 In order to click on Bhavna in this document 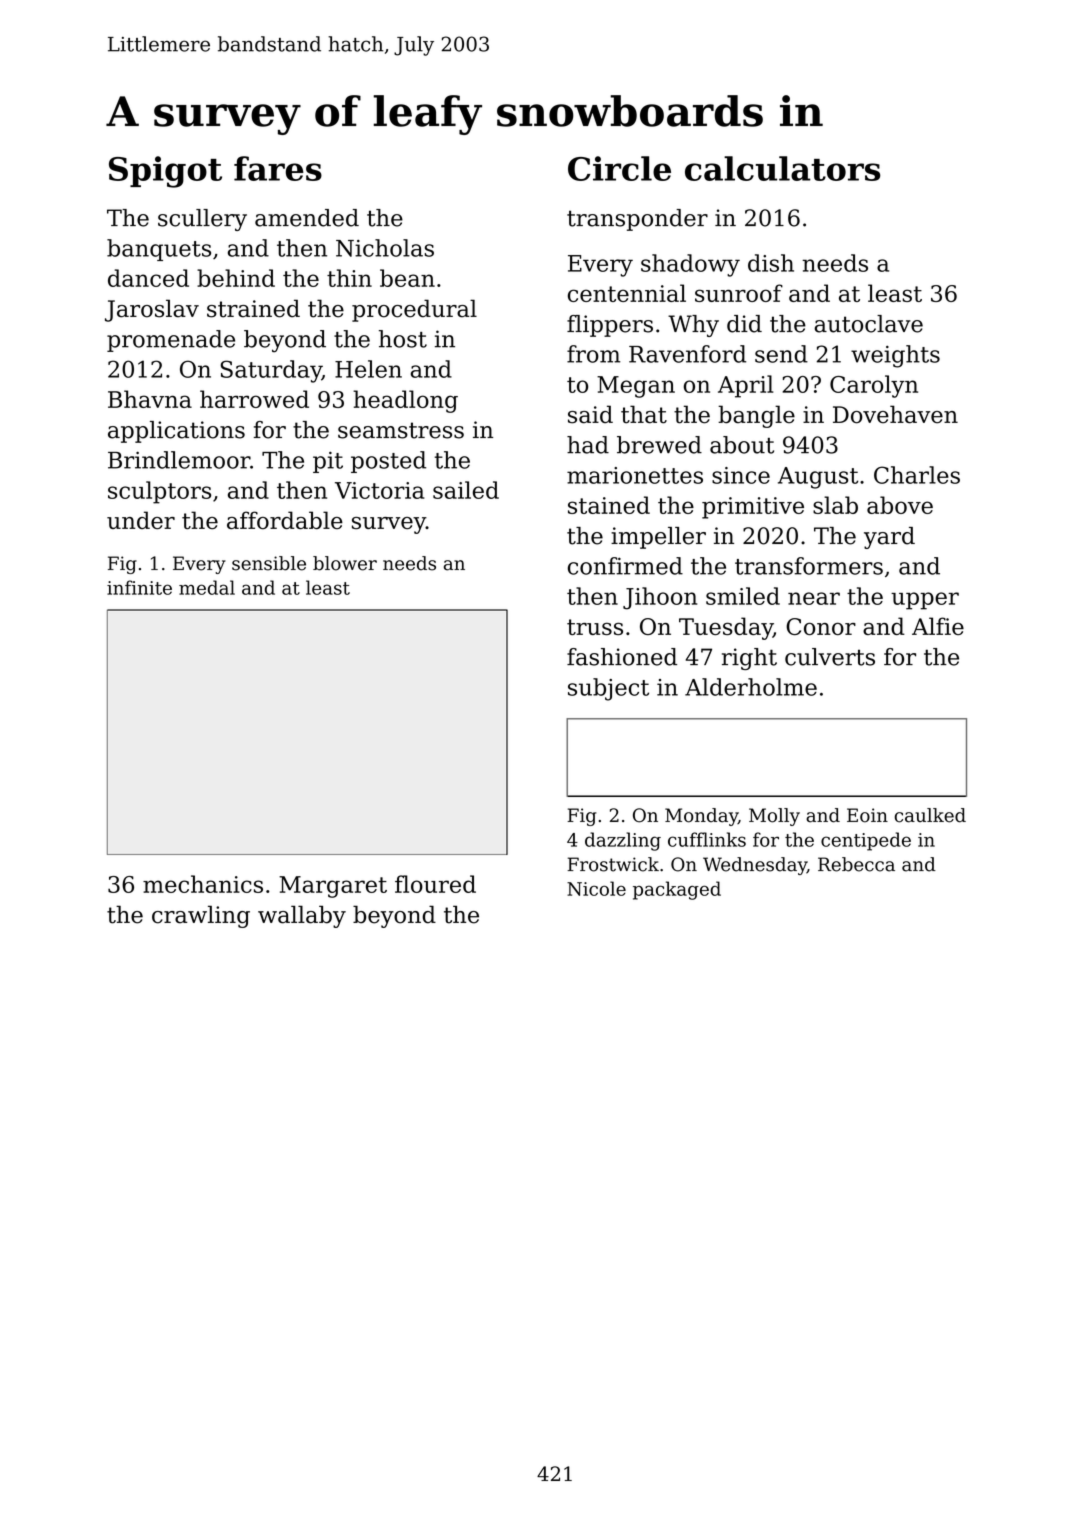, I will do `click(150, 399)`.
